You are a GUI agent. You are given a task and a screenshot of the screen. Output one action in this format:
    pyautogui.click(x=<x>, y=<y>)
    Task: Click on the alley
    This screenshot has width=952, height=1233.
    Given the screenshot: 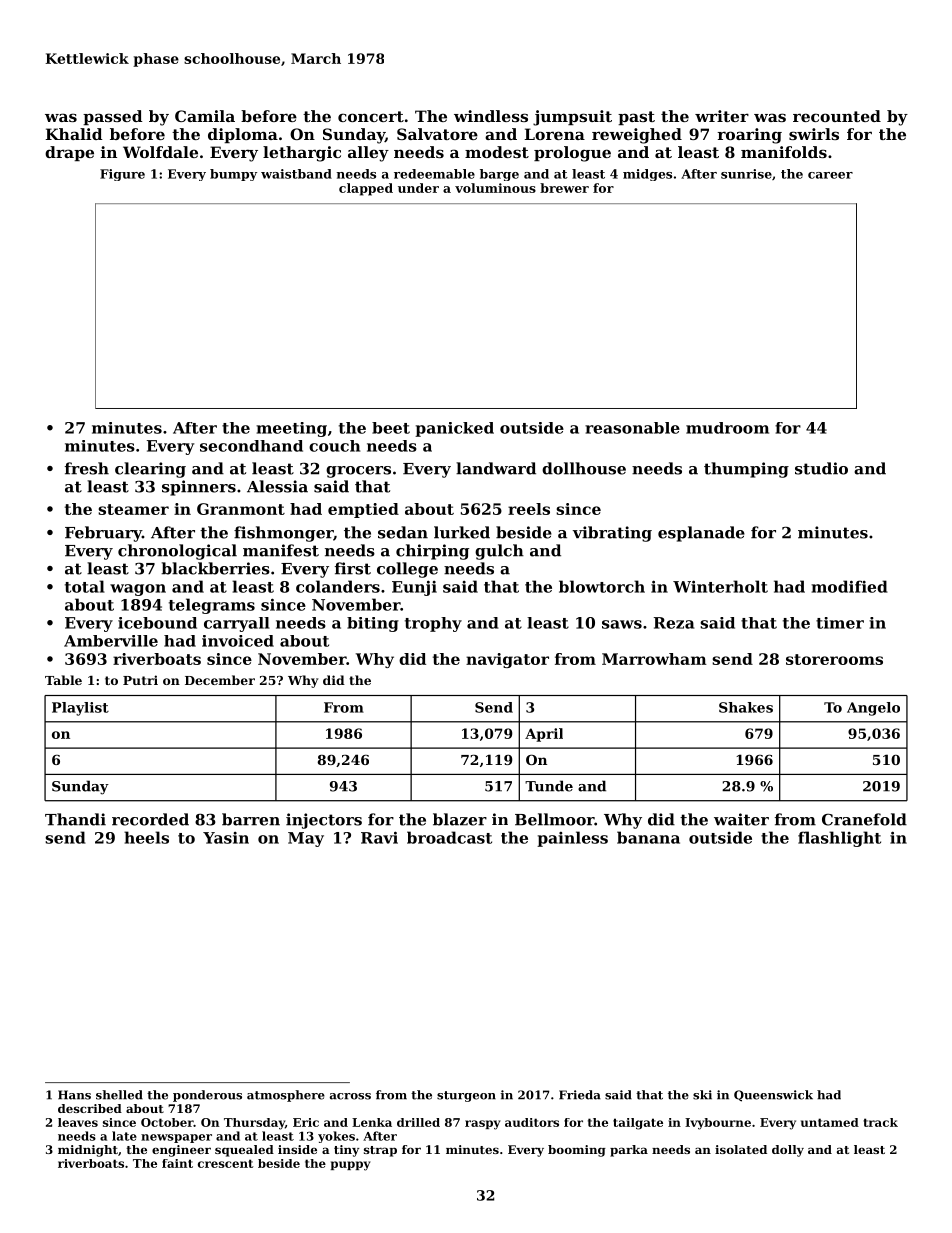 What is the action you would take?
    pyautogui.click(x=368, y=154)
